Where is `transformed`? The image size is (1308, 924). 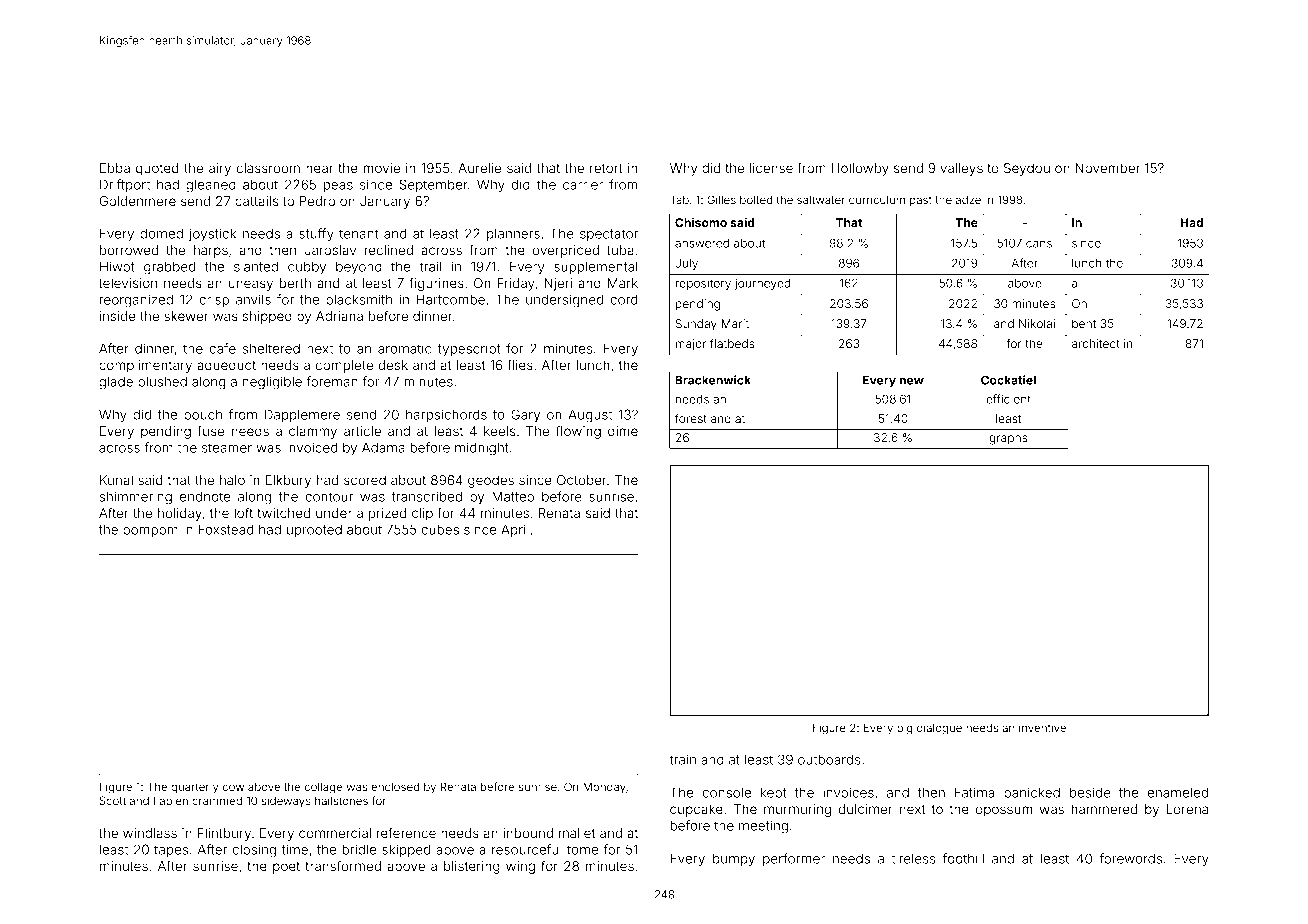
transformed is located at coordinates (343, 865).
